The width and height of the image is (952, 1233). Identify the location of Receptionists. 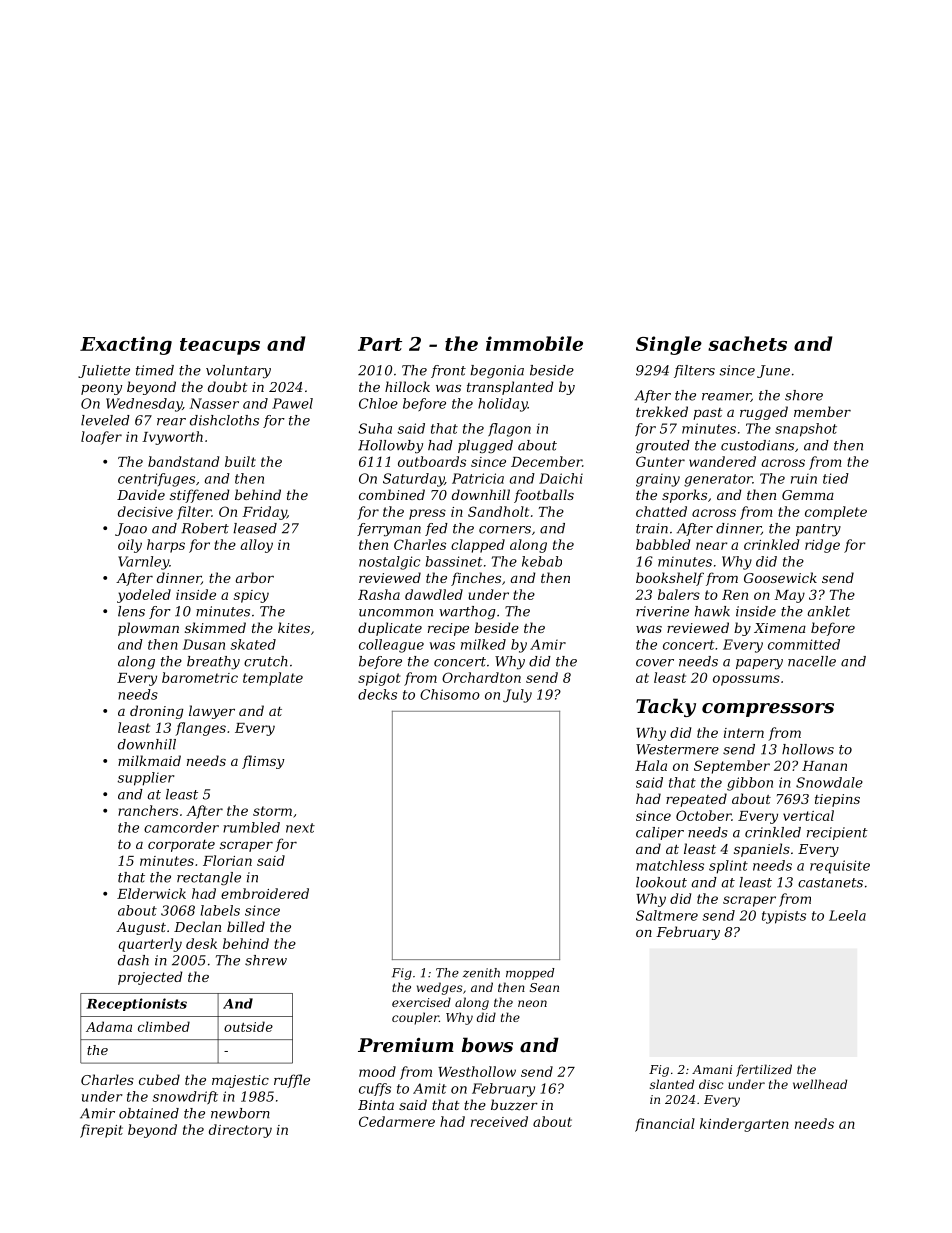
(136, 1004).
